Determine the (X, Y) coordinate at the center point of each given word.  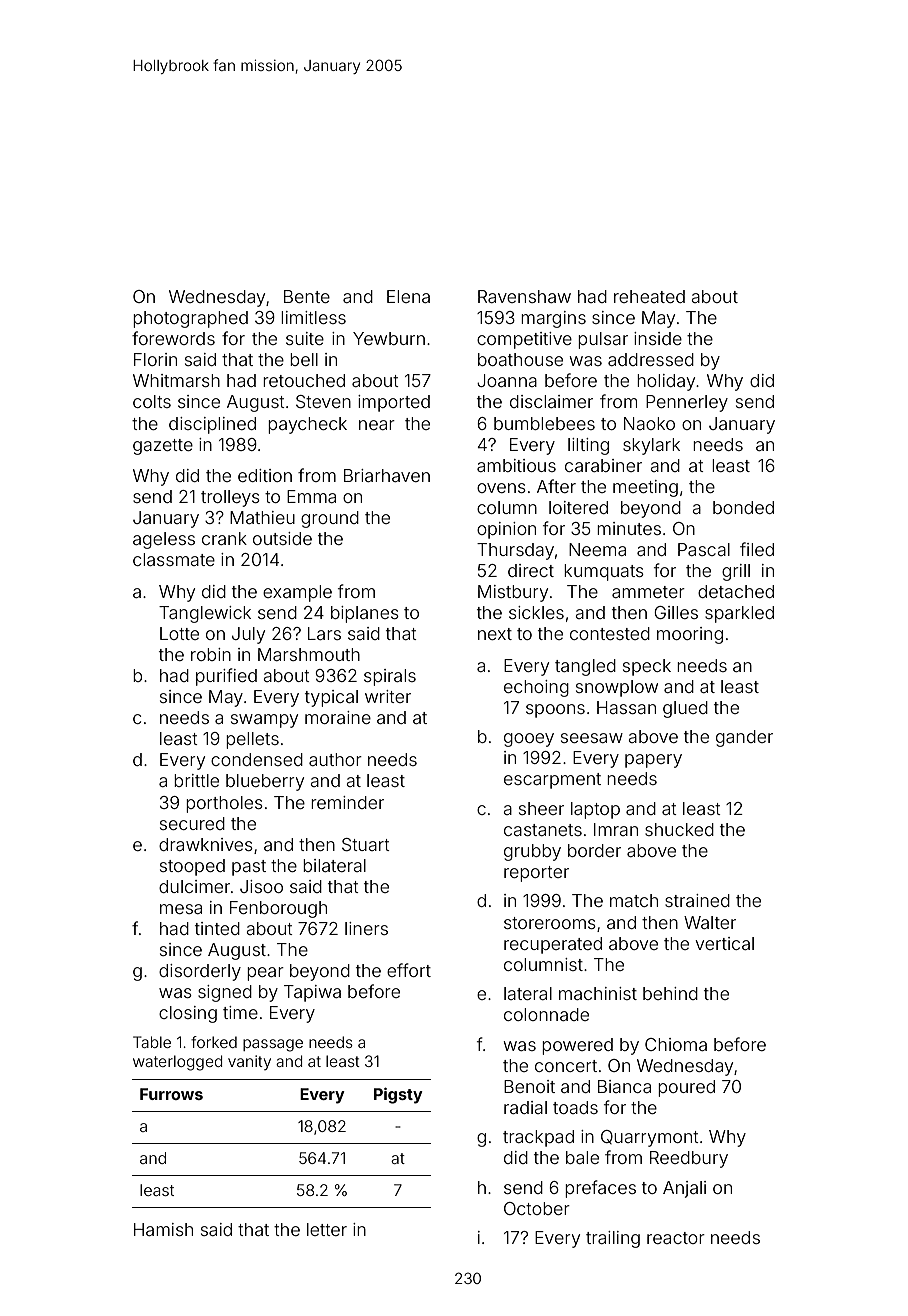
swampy (264, 721)
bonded (743, 507)
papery (653, 761)
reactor (676, 1238)
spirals (390, 677)
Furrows (171, 1094)
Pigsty (398, 1095)
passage (273, 1045)
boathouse (520, 359)
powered (577, 1046)
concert (566, 1066)
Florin (155, 359)
